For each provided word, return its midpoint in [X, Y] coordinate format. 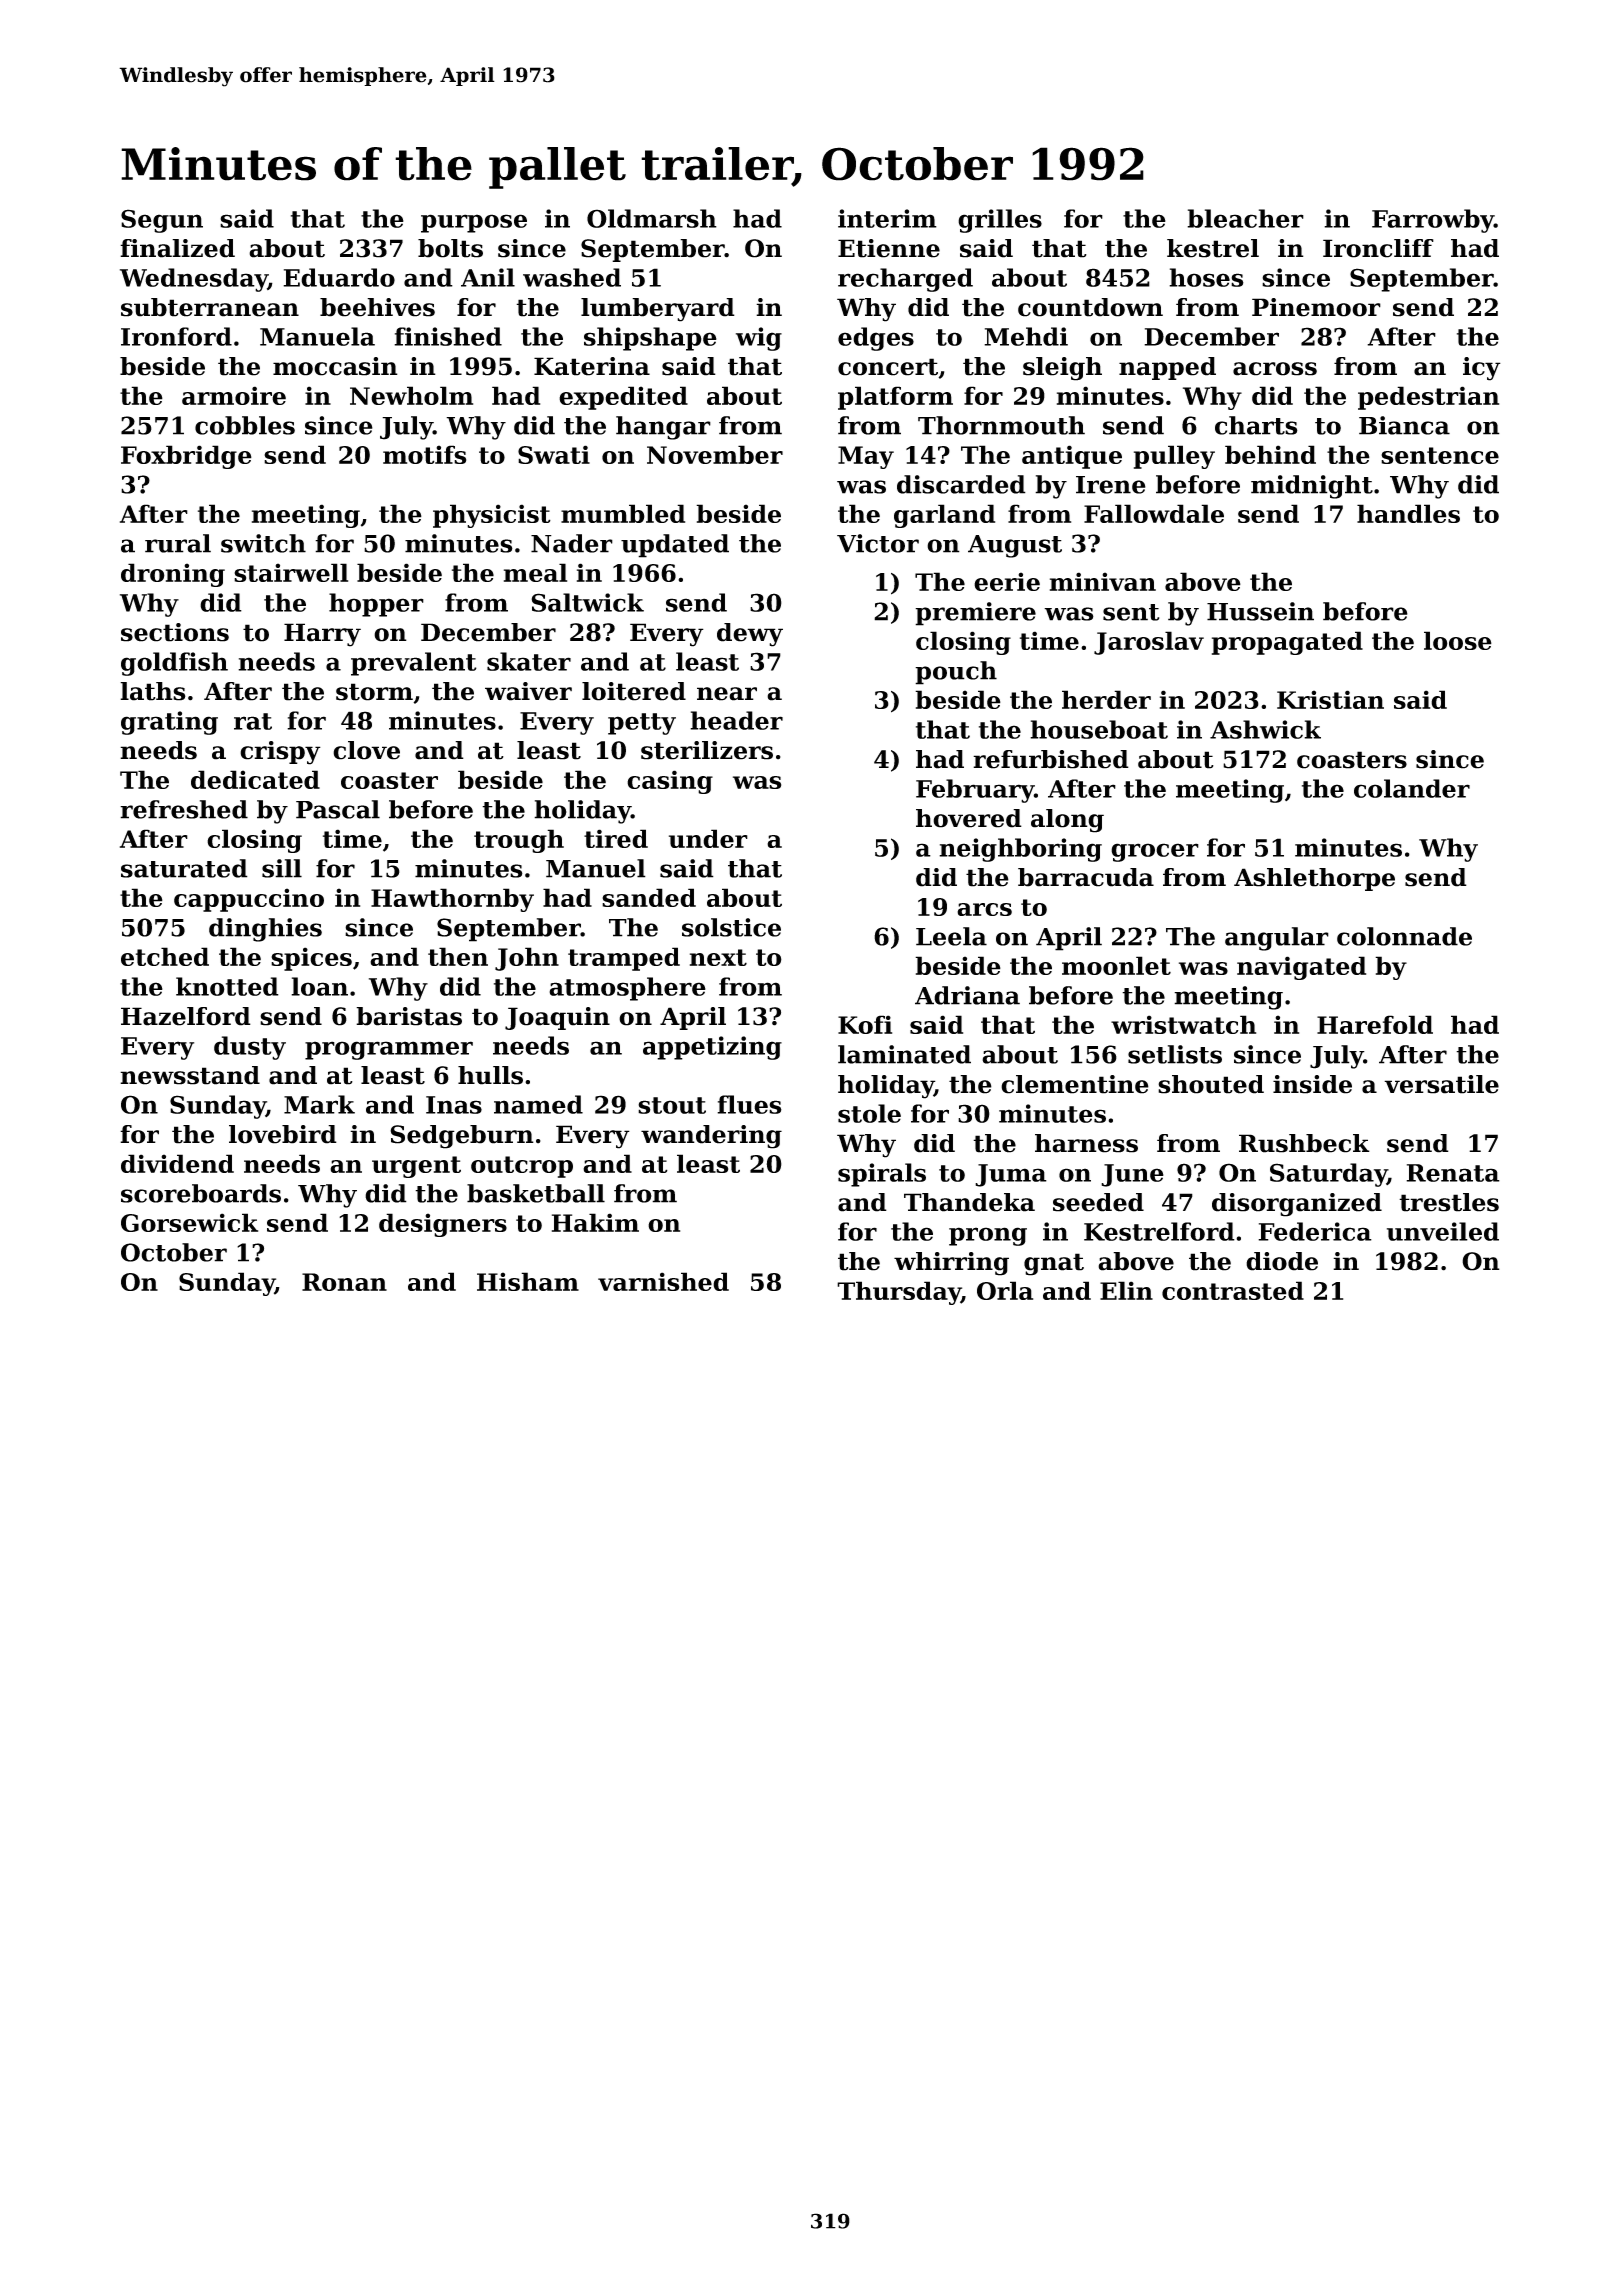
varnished [663, 1281]
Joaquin [557, 1018]
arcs [984, 909]
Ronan [344, 1282]
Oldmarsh [652, 218]
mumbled [623, 513]
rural [178, 543]
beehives [377, 307]
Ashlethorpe [1314, 879]
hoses [1206, 277]
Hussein [1260, 611]
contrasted [1233, 1290]
